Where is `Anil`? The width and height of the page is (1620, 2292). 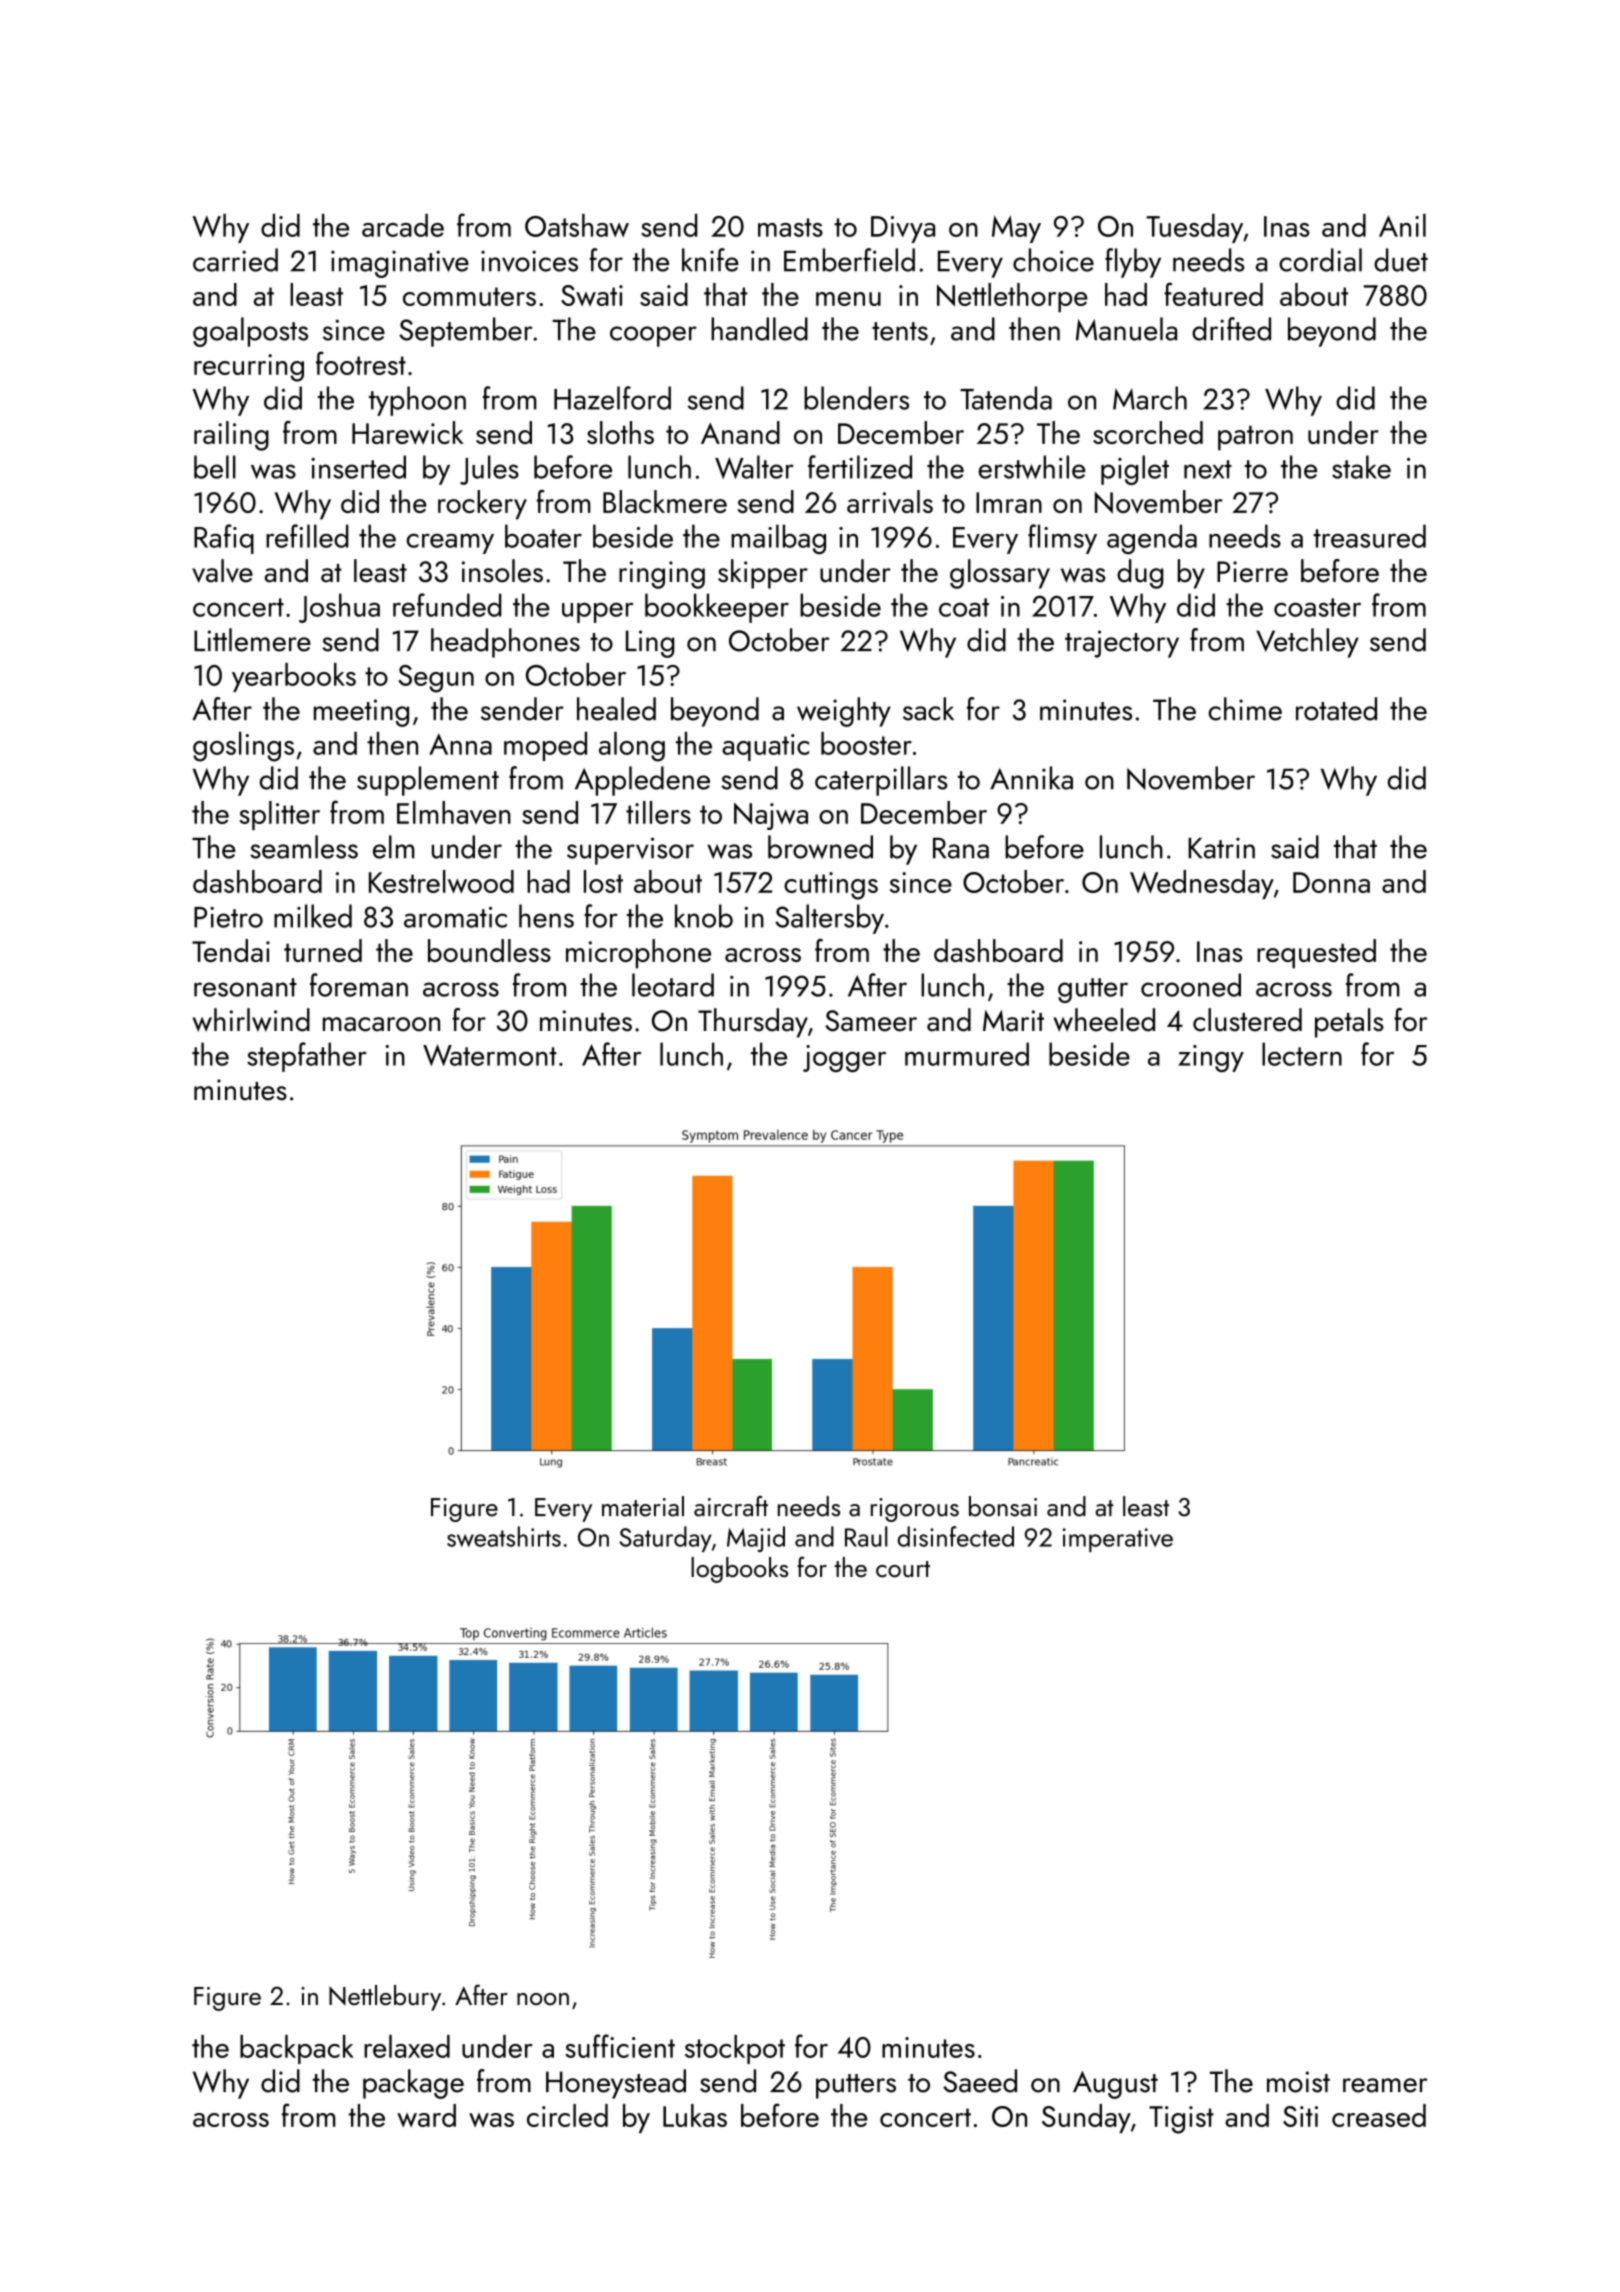 Anil is located at coordinates (1402, 225).
